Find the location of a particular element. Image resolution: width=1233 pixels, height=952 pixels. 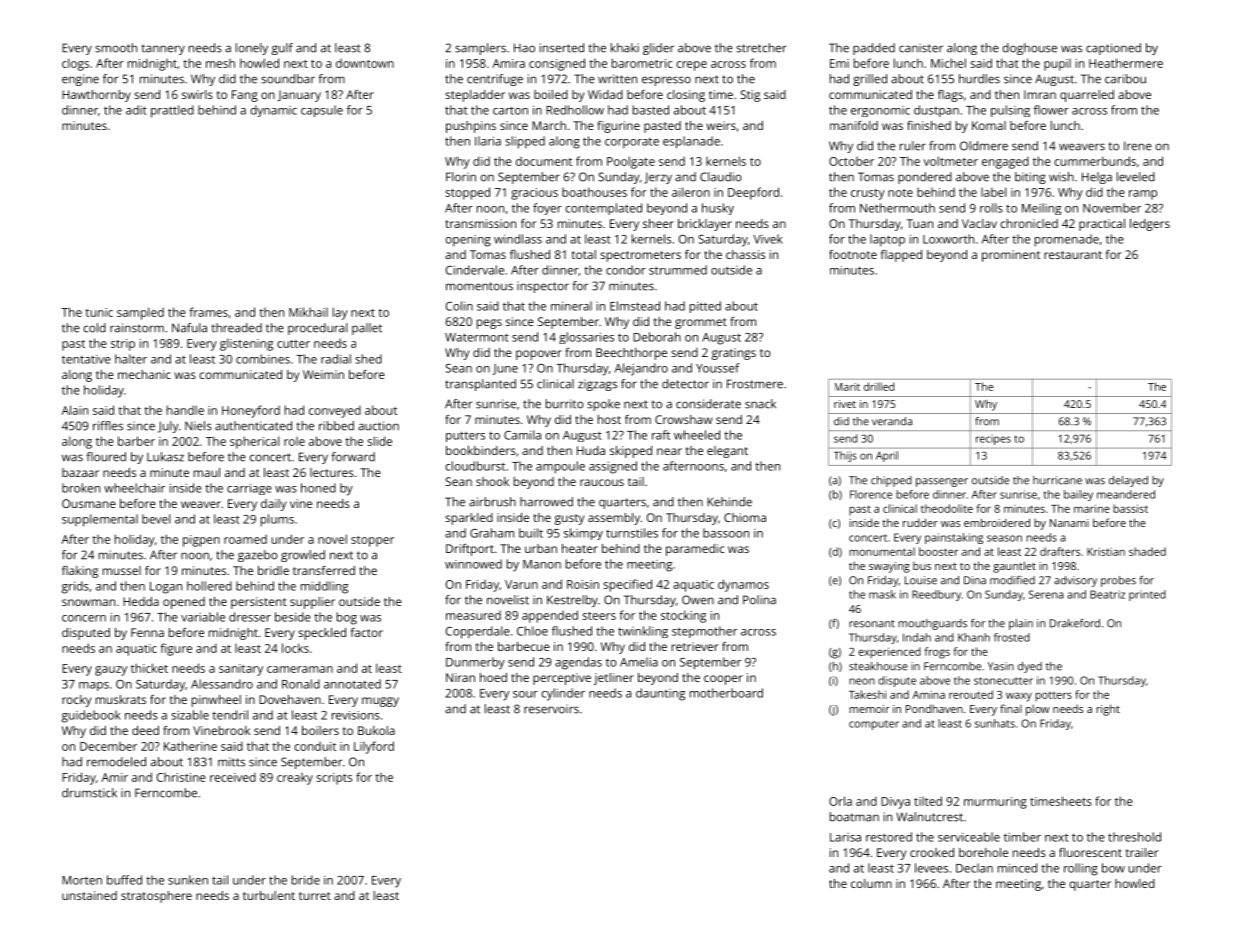

downtown is located at coordinates (365, 63).
